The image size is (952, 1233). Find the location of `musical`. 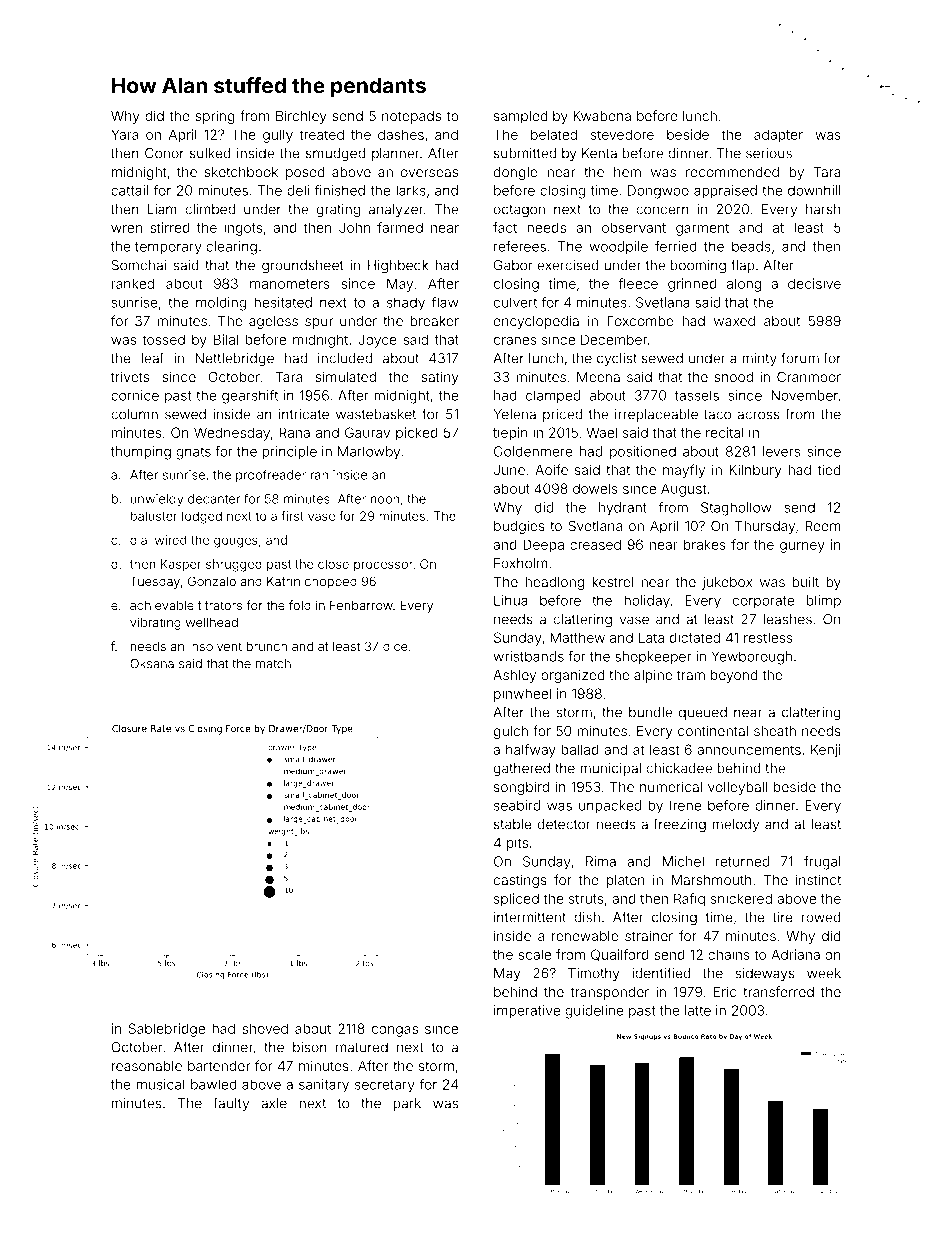

musical is located at coordinates (161, 1084).
